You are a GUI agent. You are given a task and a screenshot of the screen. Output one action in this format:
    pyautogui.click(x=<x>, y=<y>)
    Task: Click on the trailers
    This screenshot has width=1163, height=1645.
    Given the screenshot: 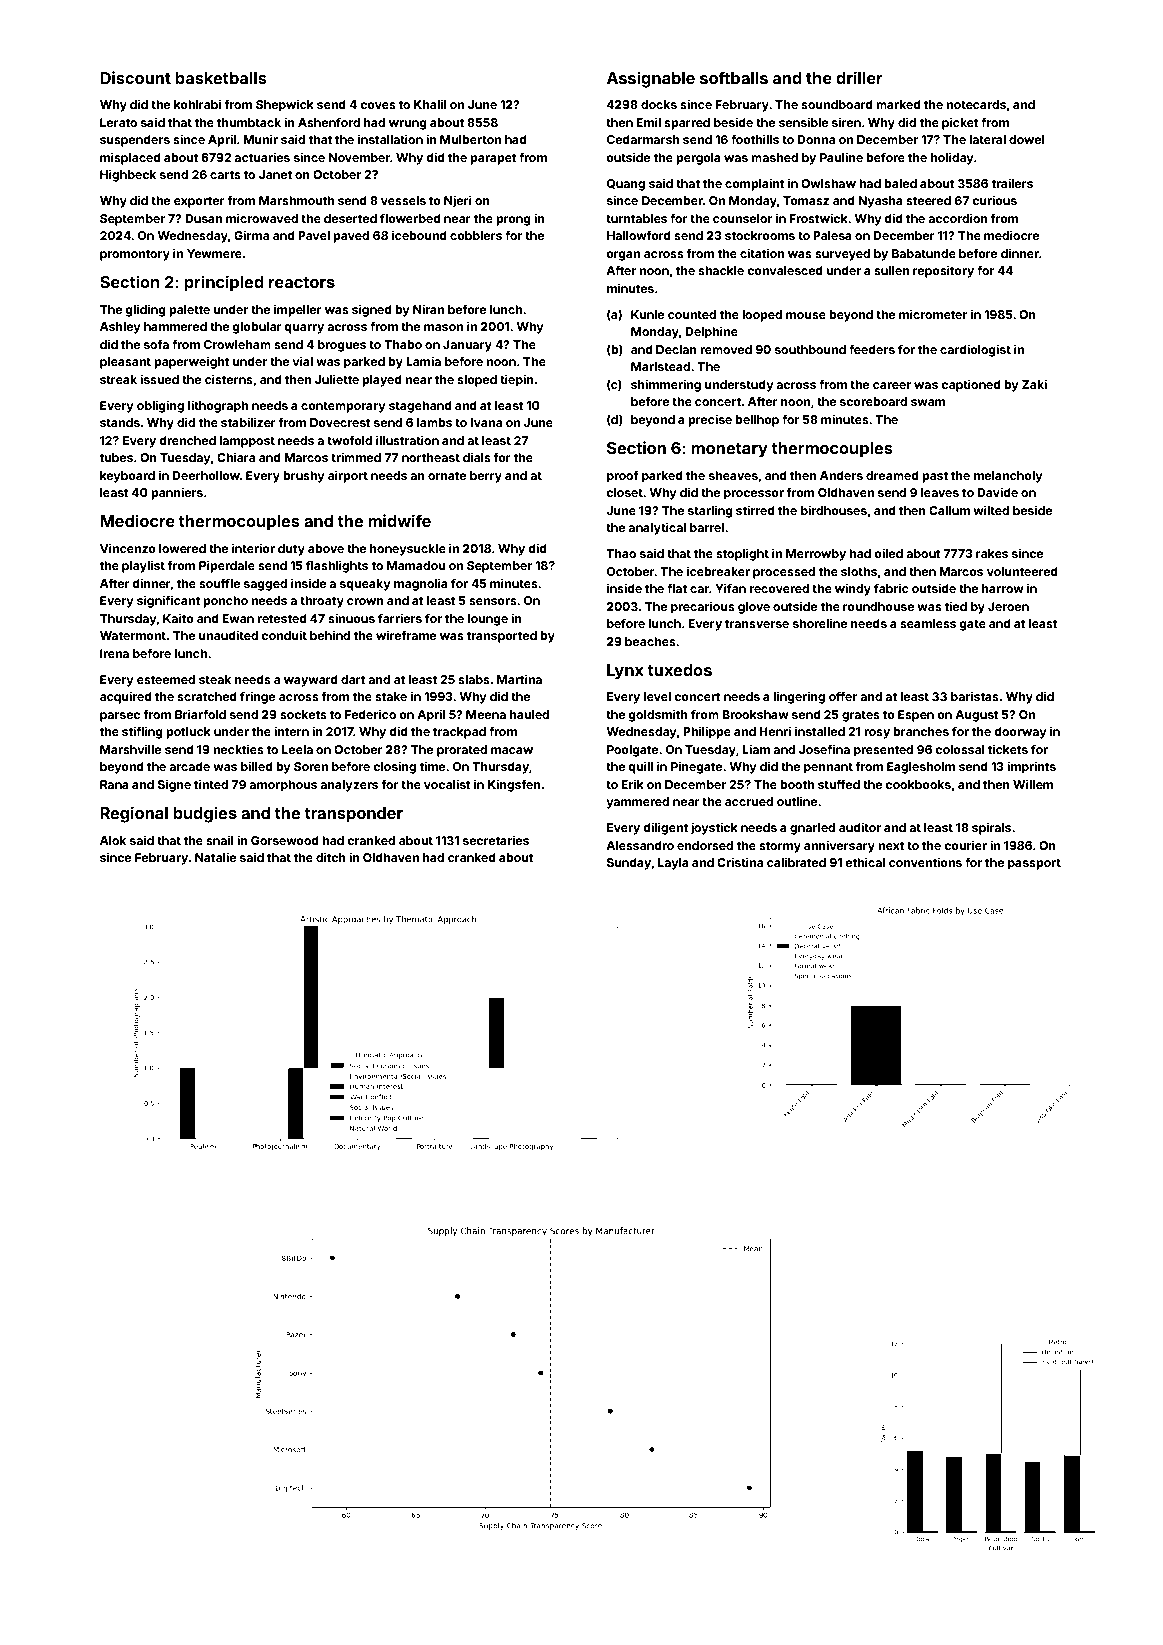 What is the action you would take?
    pyautogui.click(x=1012, y=183)
